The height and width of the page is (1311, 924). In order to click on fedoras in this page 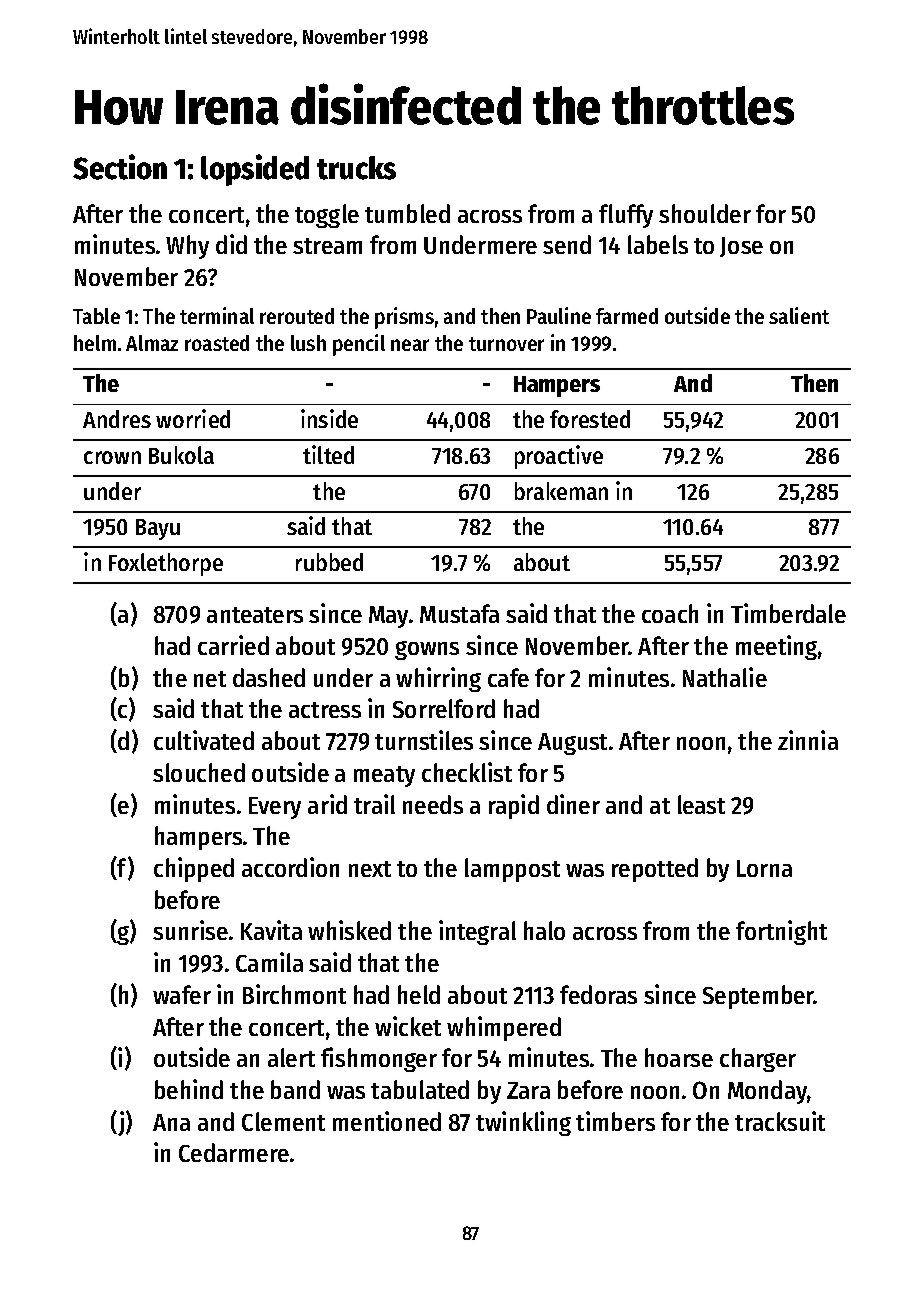, I will do `click(598, 994)`.
